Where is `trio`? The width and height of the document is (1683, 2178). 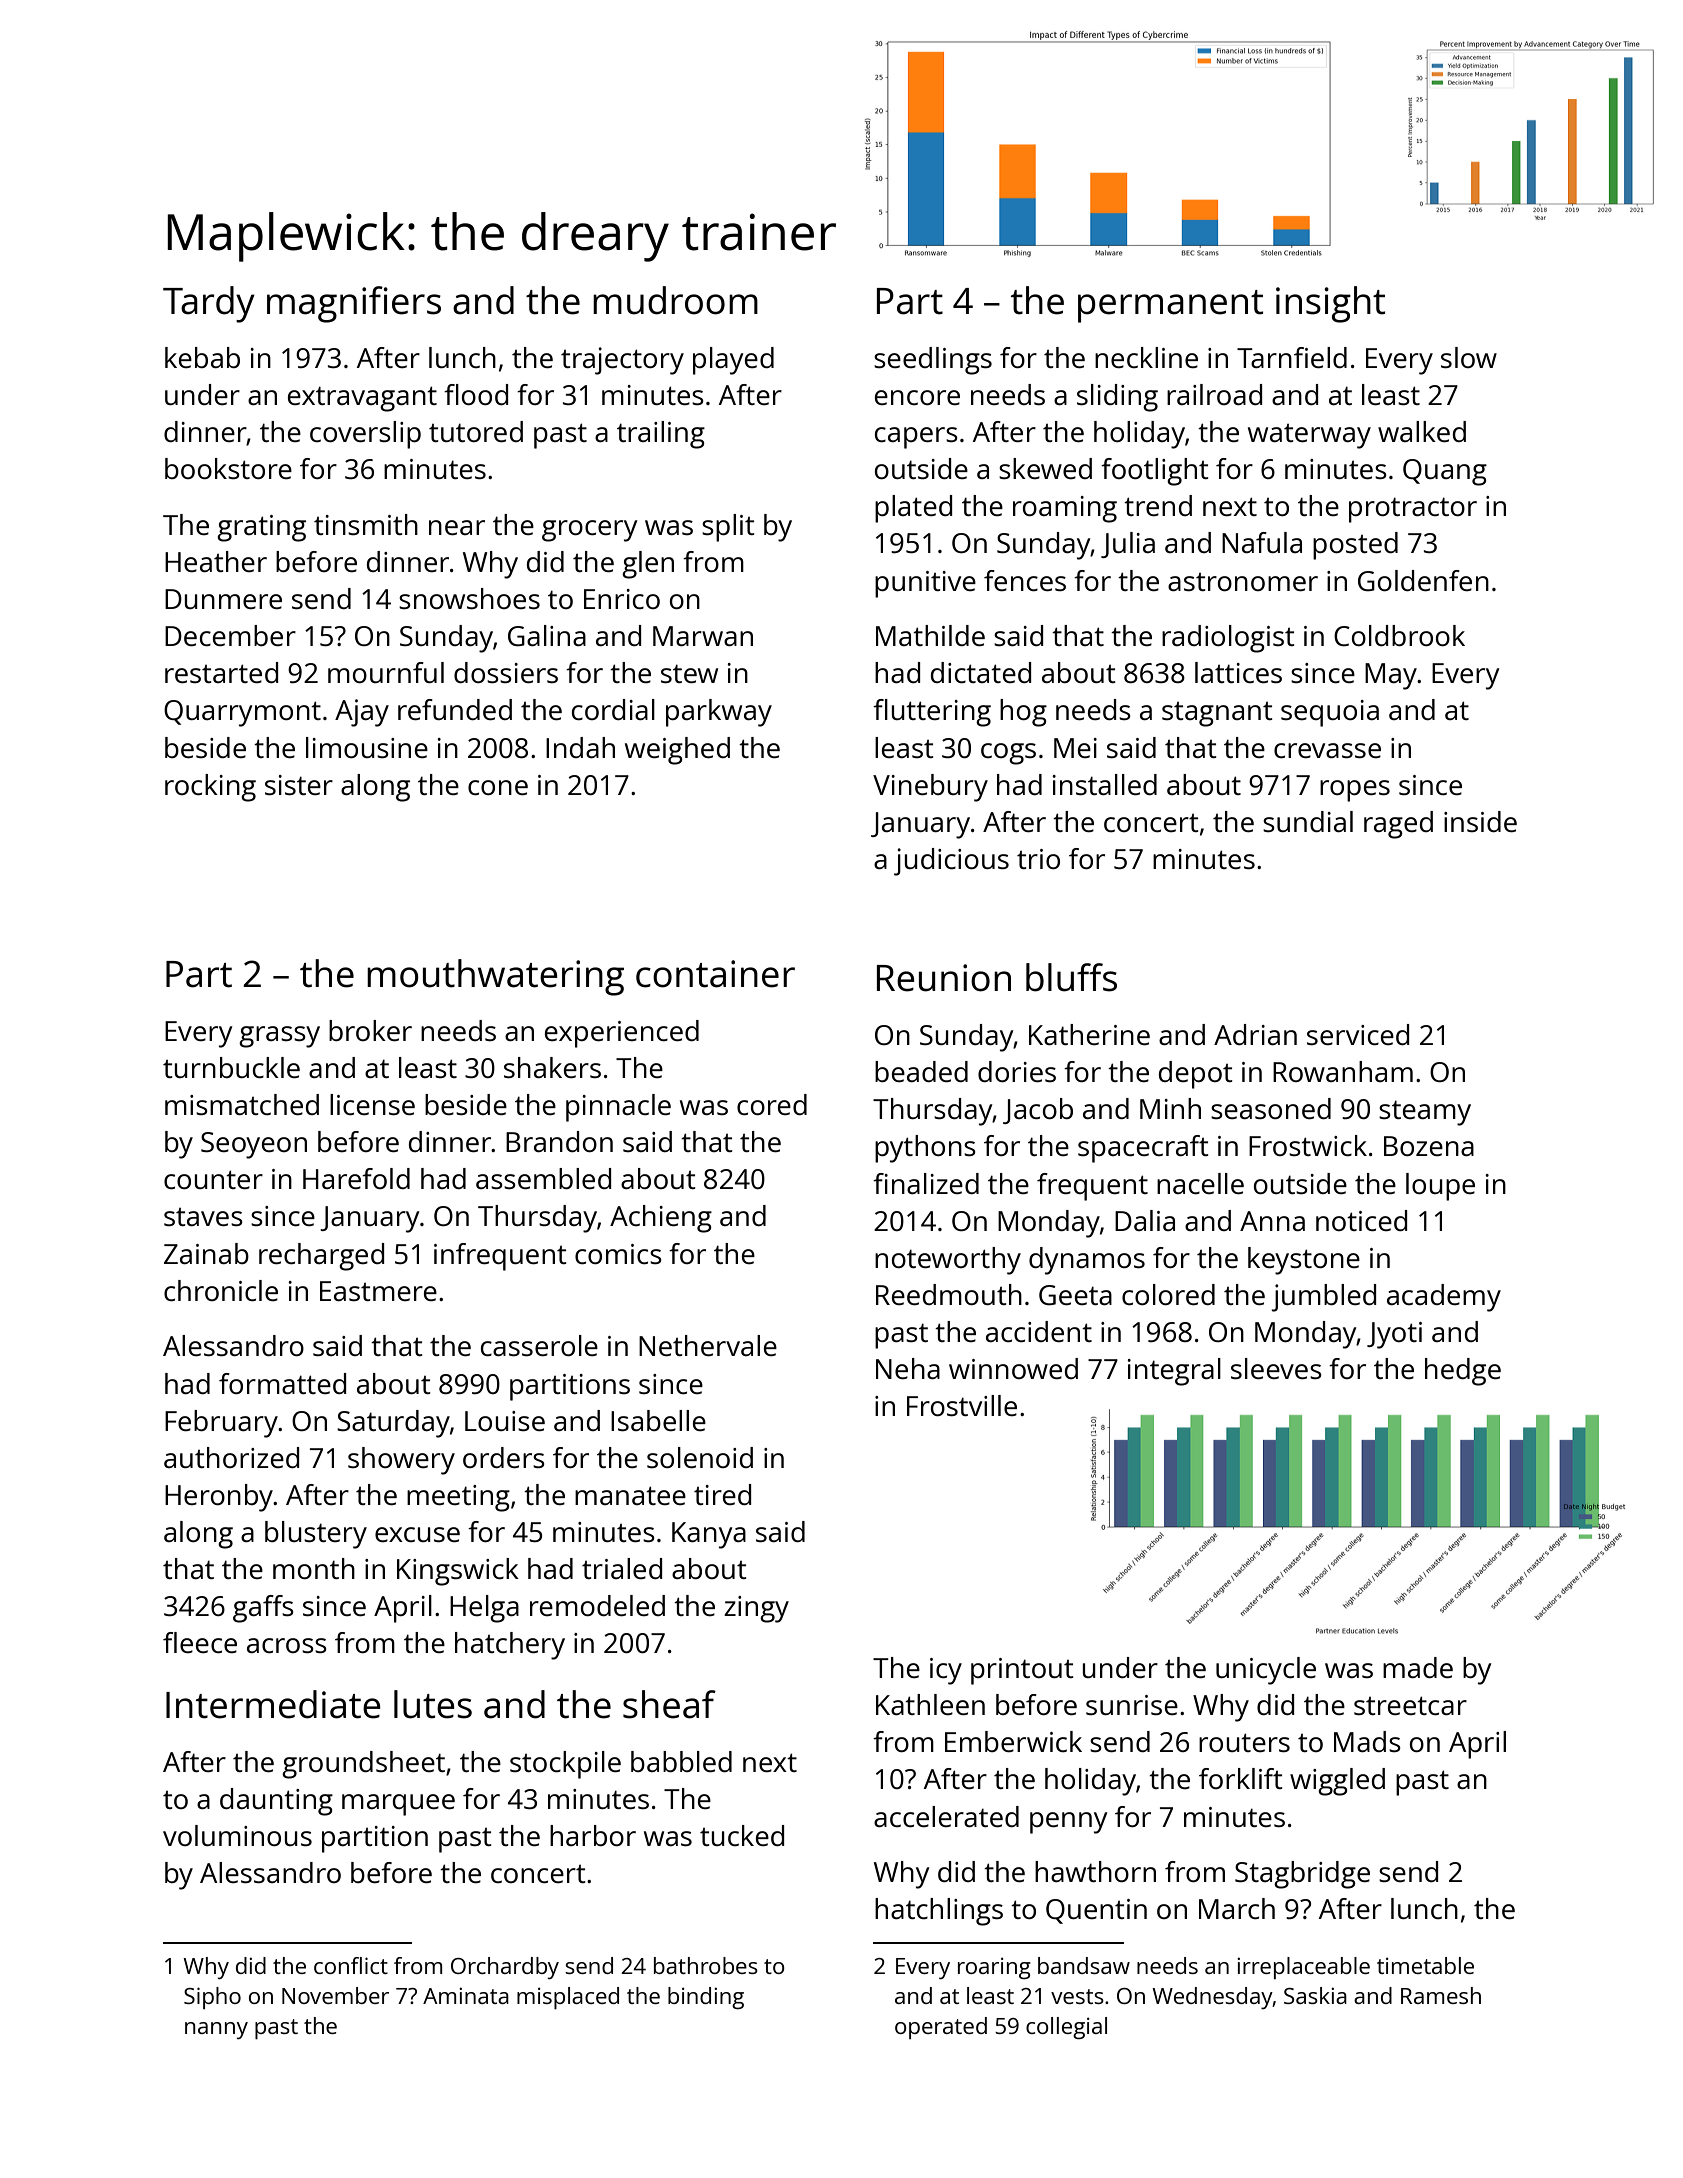
trio is located at coordinates (1038, 859).
